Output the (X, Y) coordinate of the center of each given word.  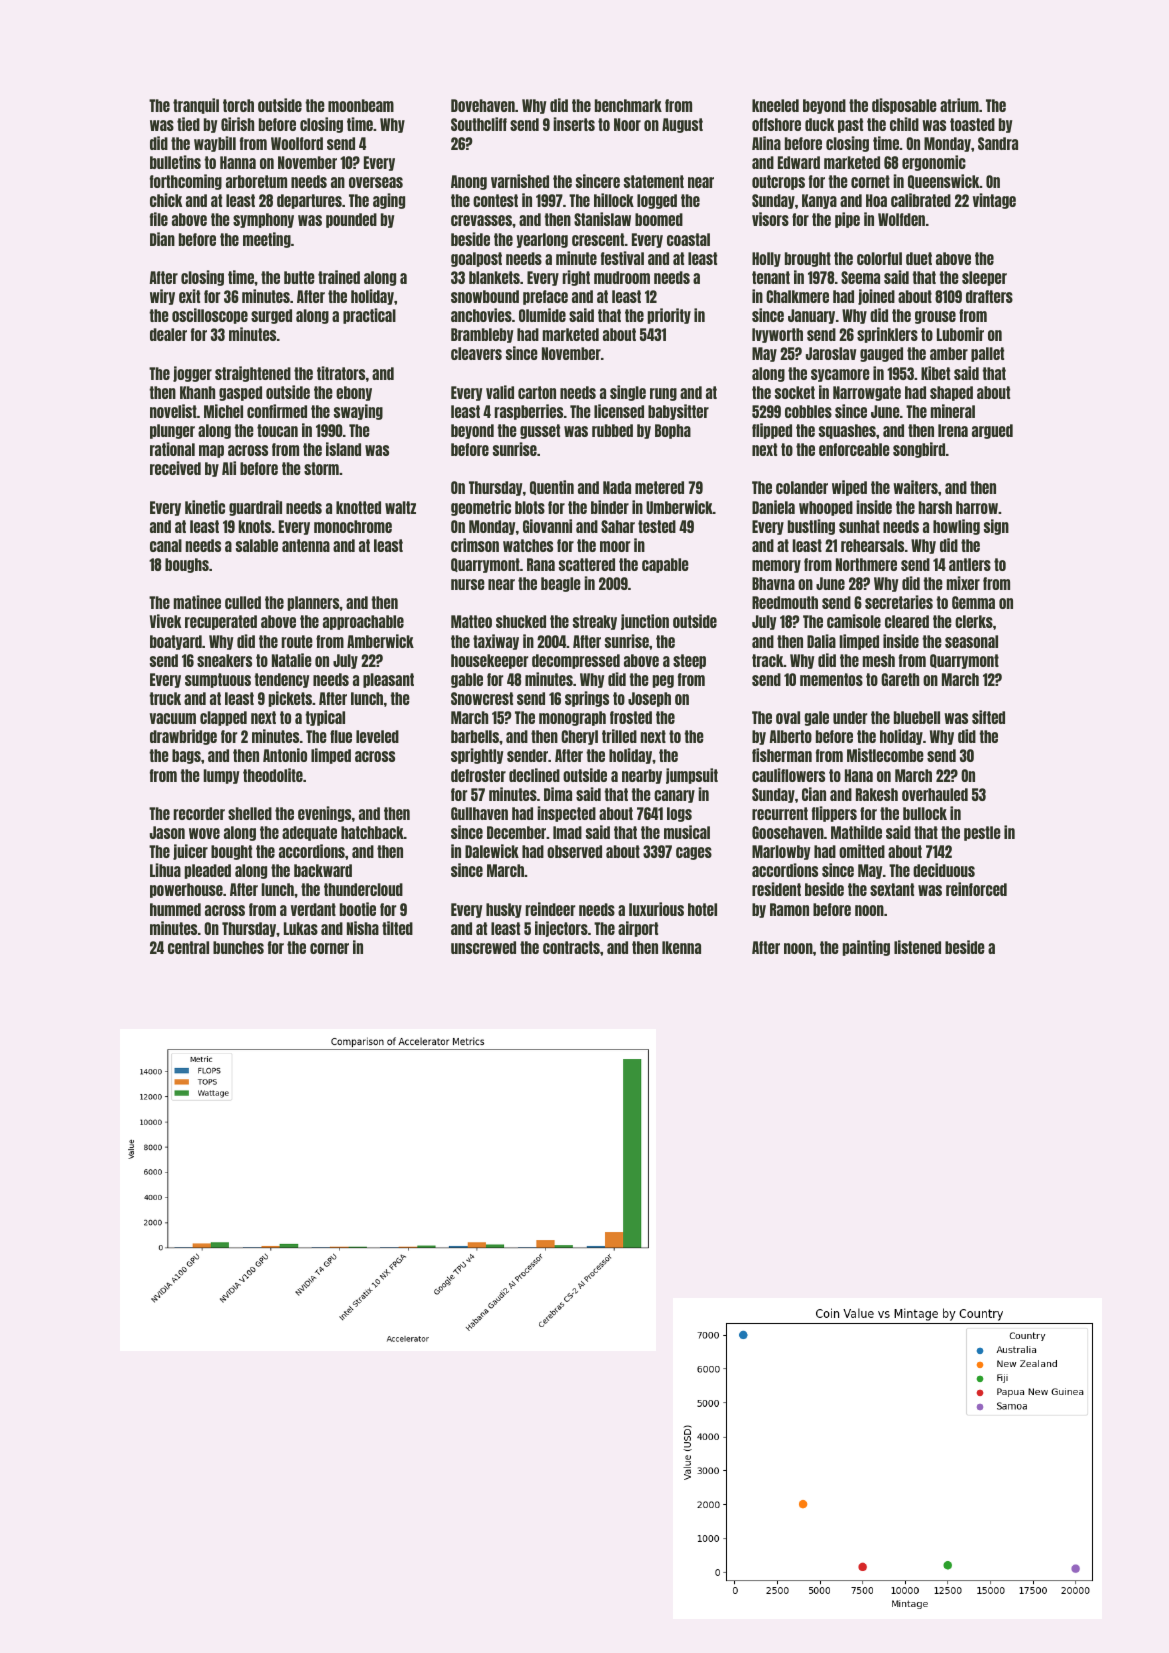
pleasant (388, 680)
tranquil (196, 106)
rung (663, 394)
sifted (988, 717)
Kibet (935, 373)
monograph (572, 718)
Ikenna (681, 947)
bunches (238, 947)
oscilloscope (210, 316)
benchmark (628, 105)
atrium (959, 105)
